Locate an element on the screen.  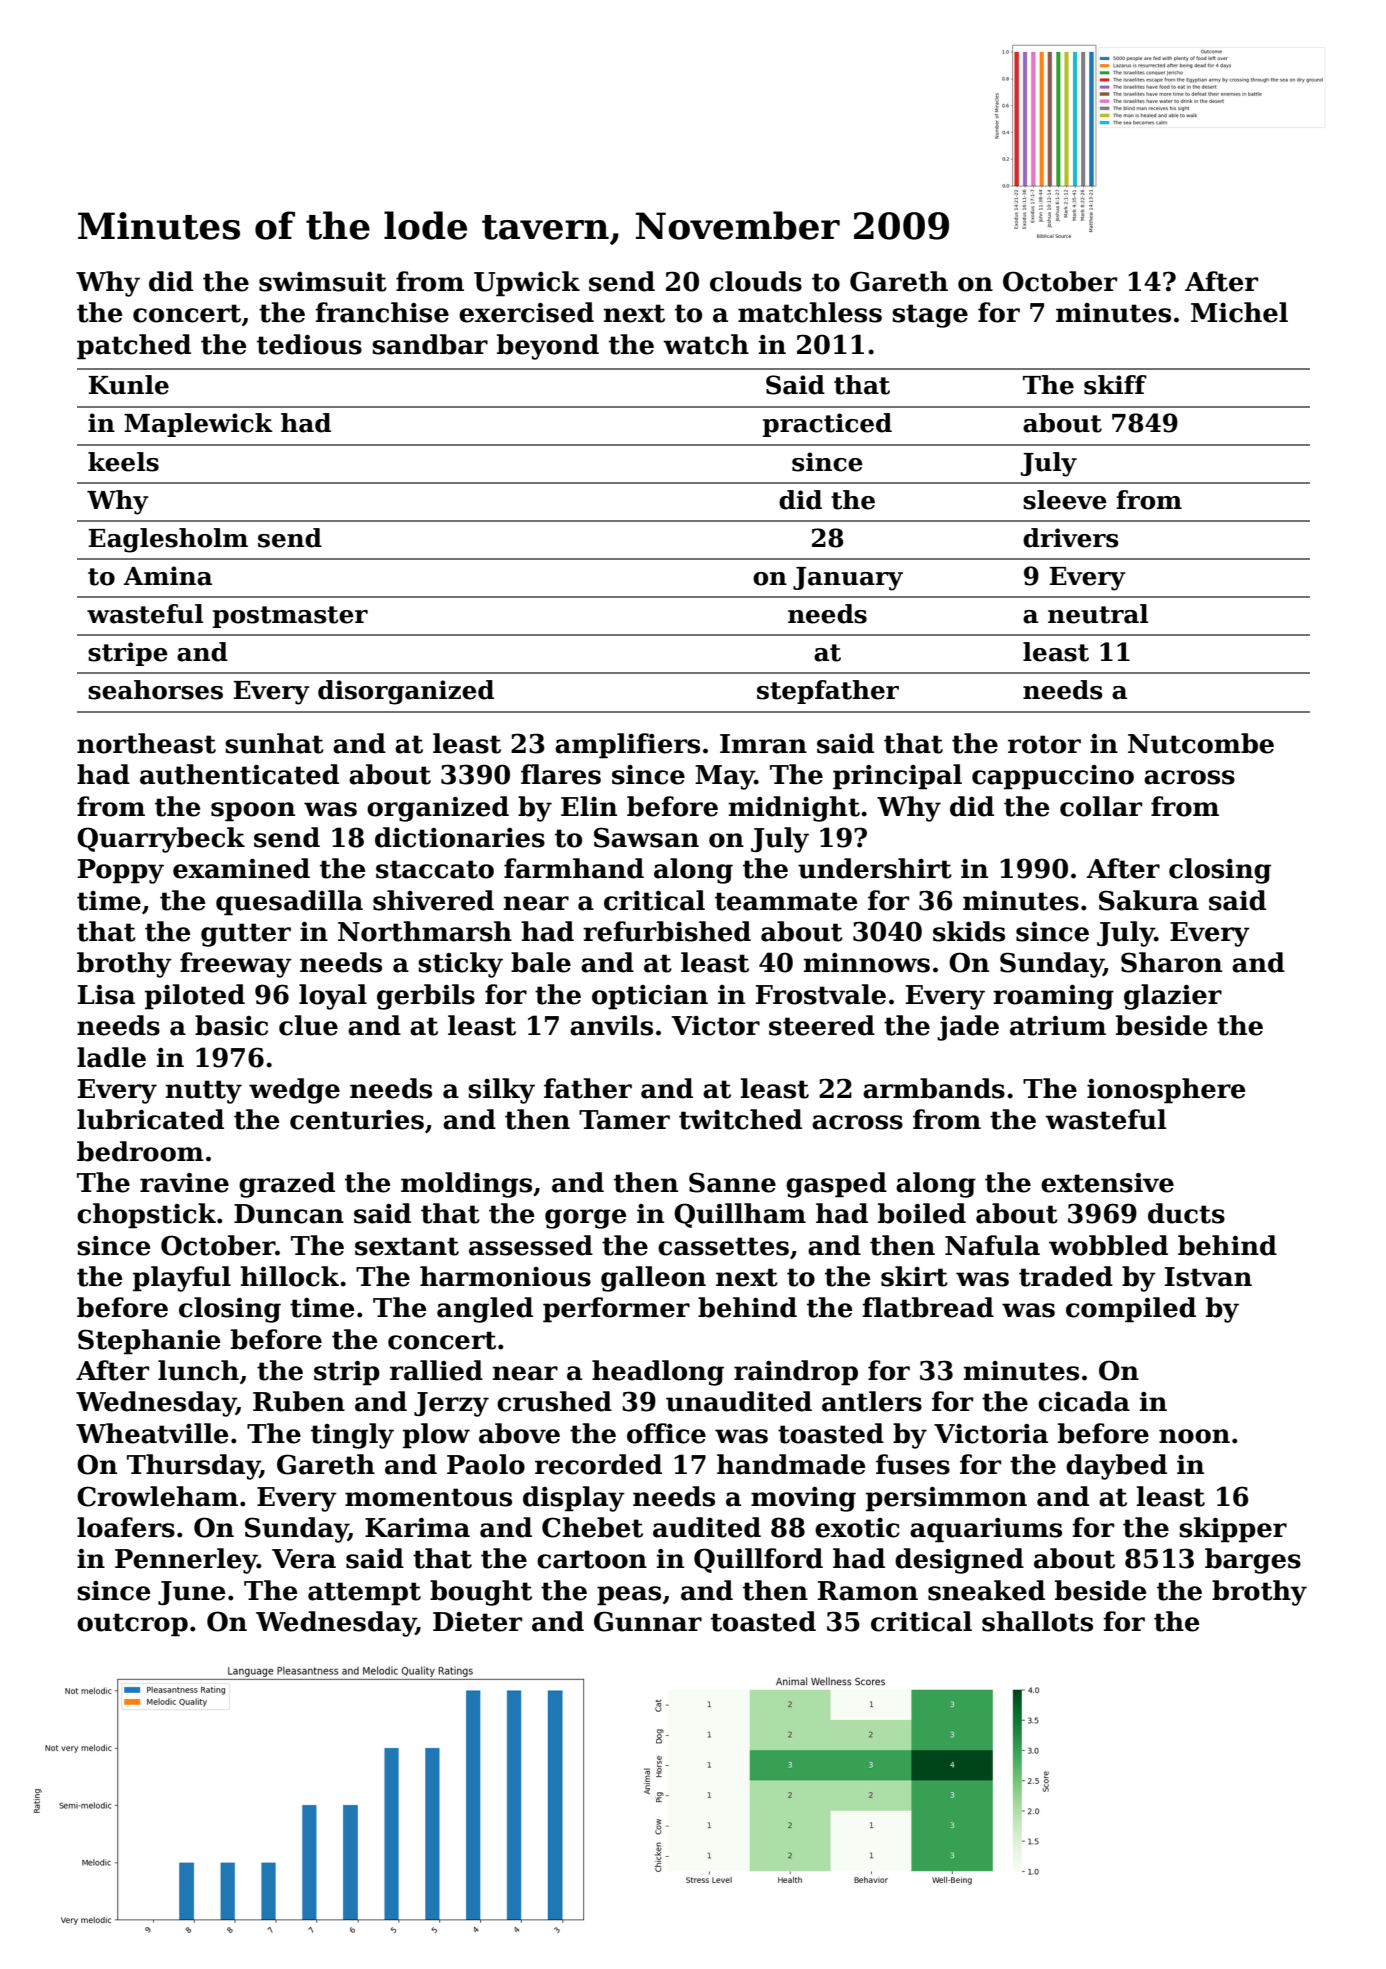
momentous is located at coordinates (428, 1497).
